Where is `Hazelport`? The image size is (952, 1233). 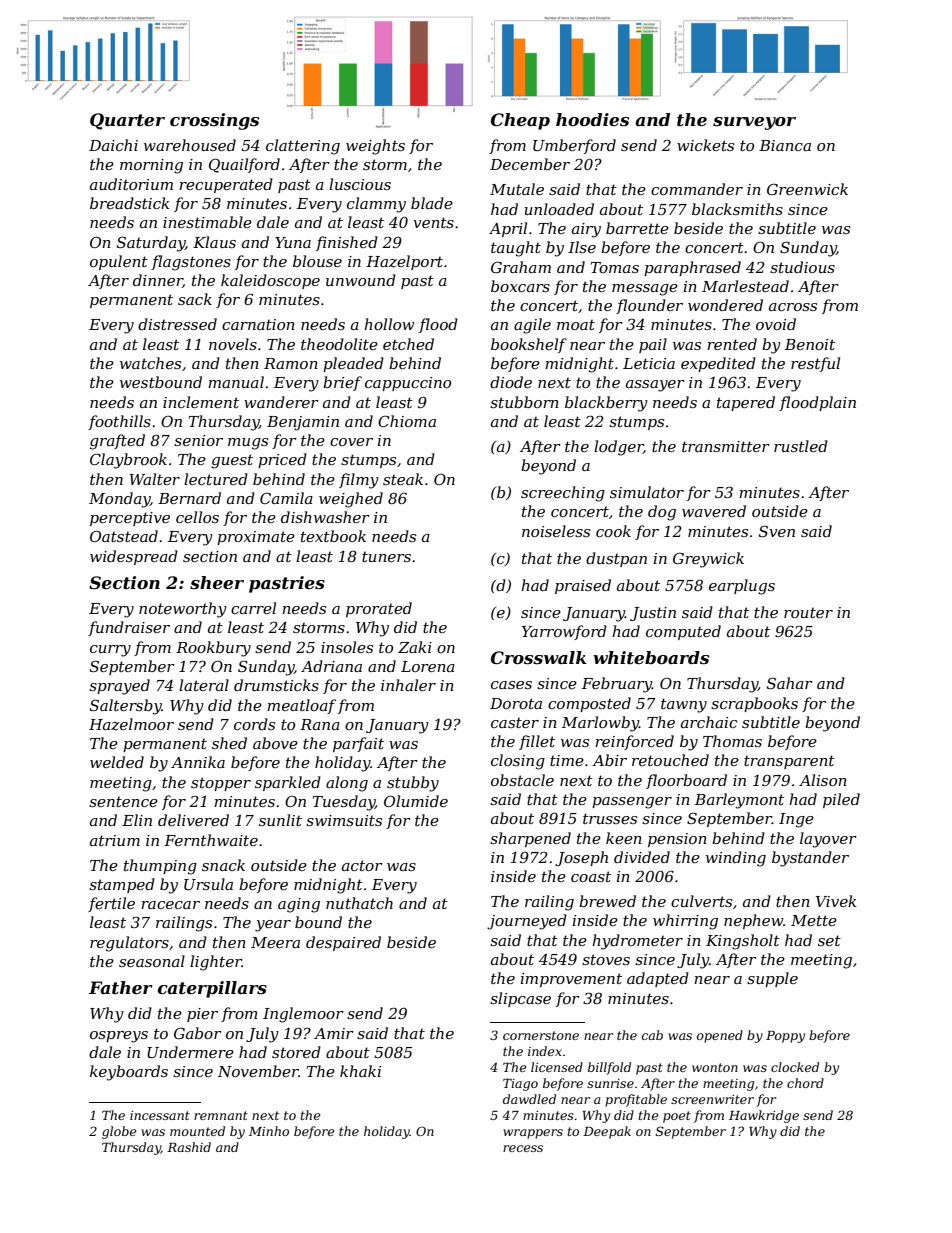 Hazelport is located at coordinates (404, 262).
